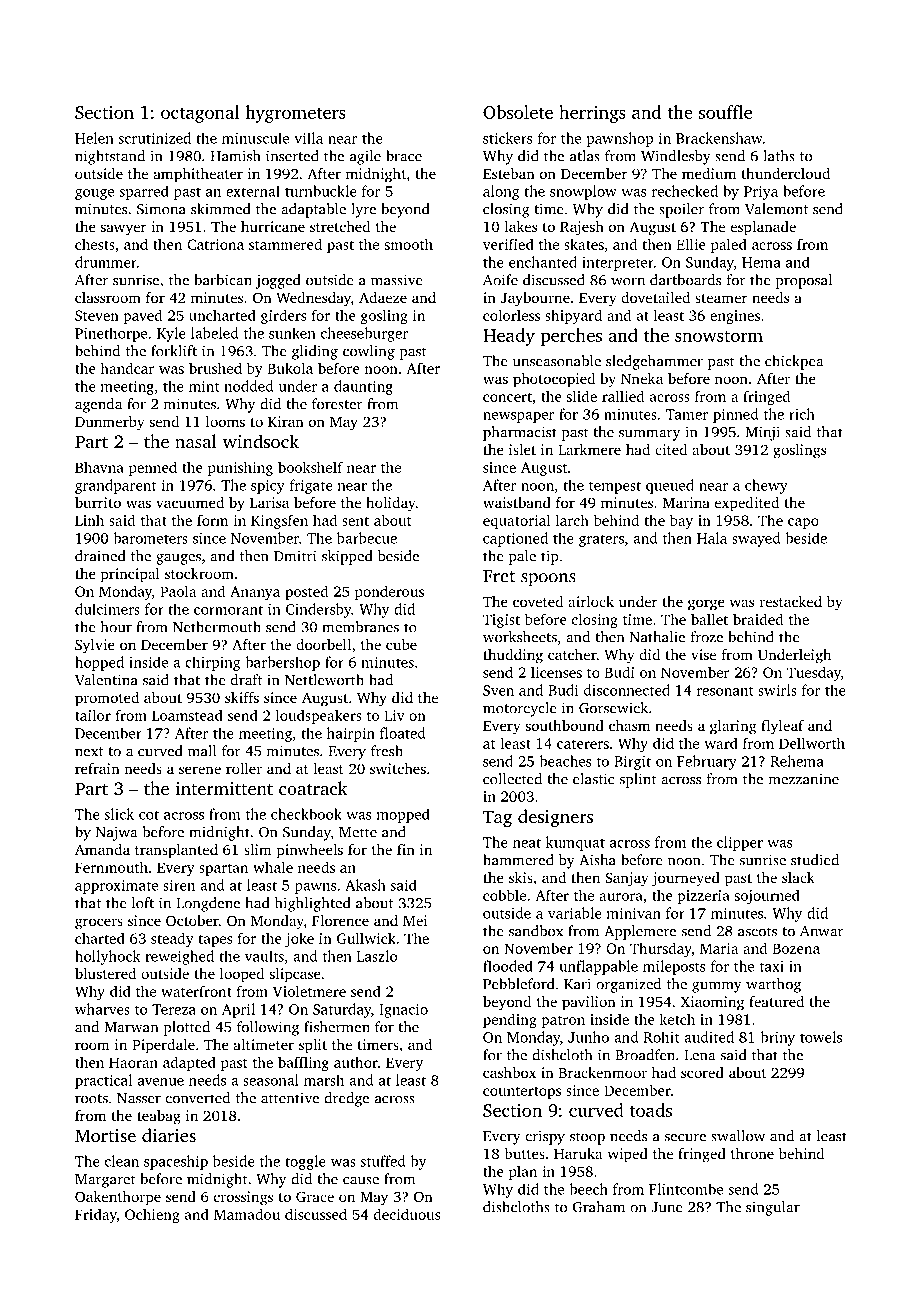  Describe the element at coordinates (264, 956) in the image. I see `vaults` at that location.
